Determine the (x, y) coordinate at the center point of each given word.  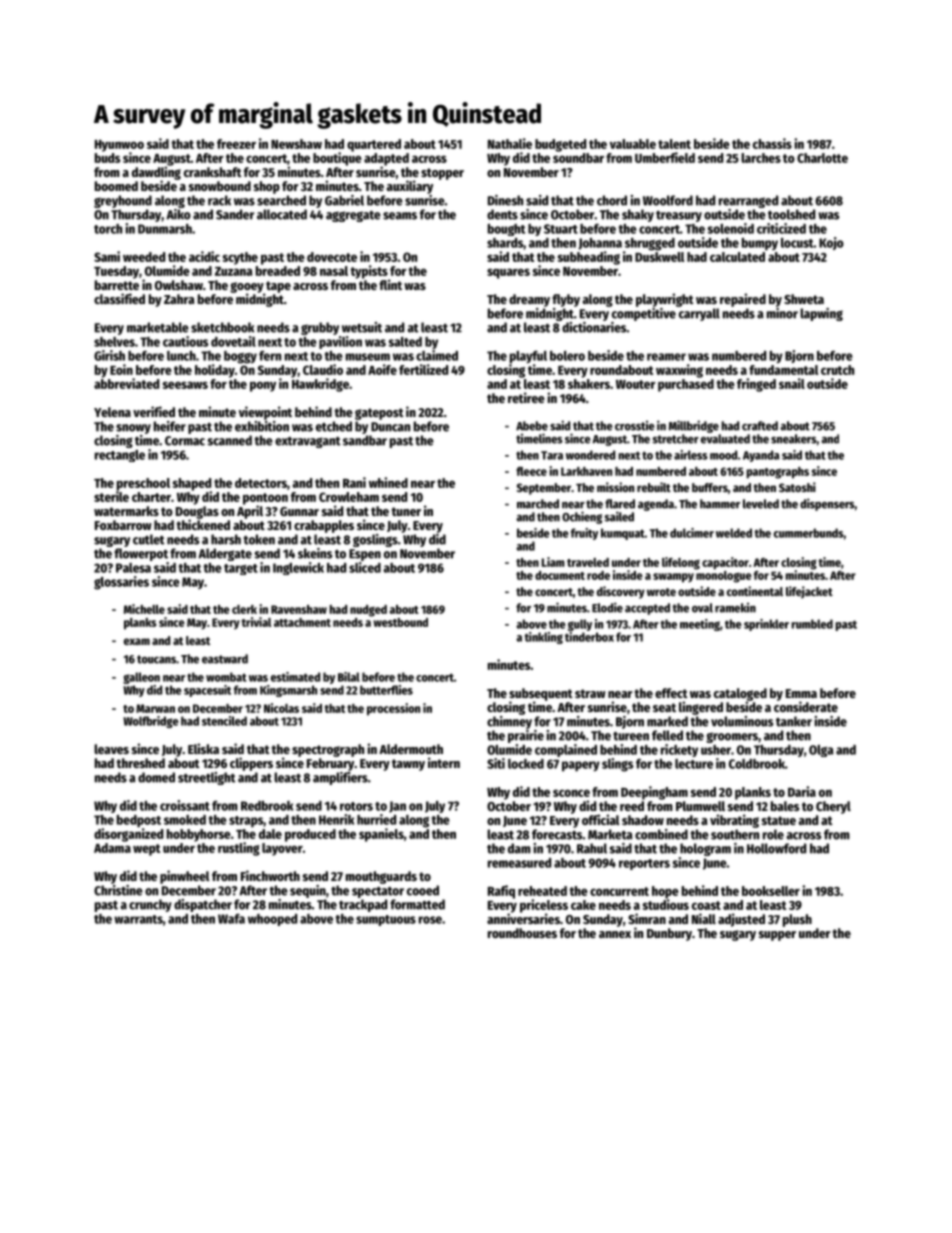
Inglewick (298, 568)
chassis (772, 143)
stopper (442, 174)
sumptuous (386, 920)
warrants (138, 919)
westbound (400, 622)
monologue (724, 577)
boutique (337, 159)
